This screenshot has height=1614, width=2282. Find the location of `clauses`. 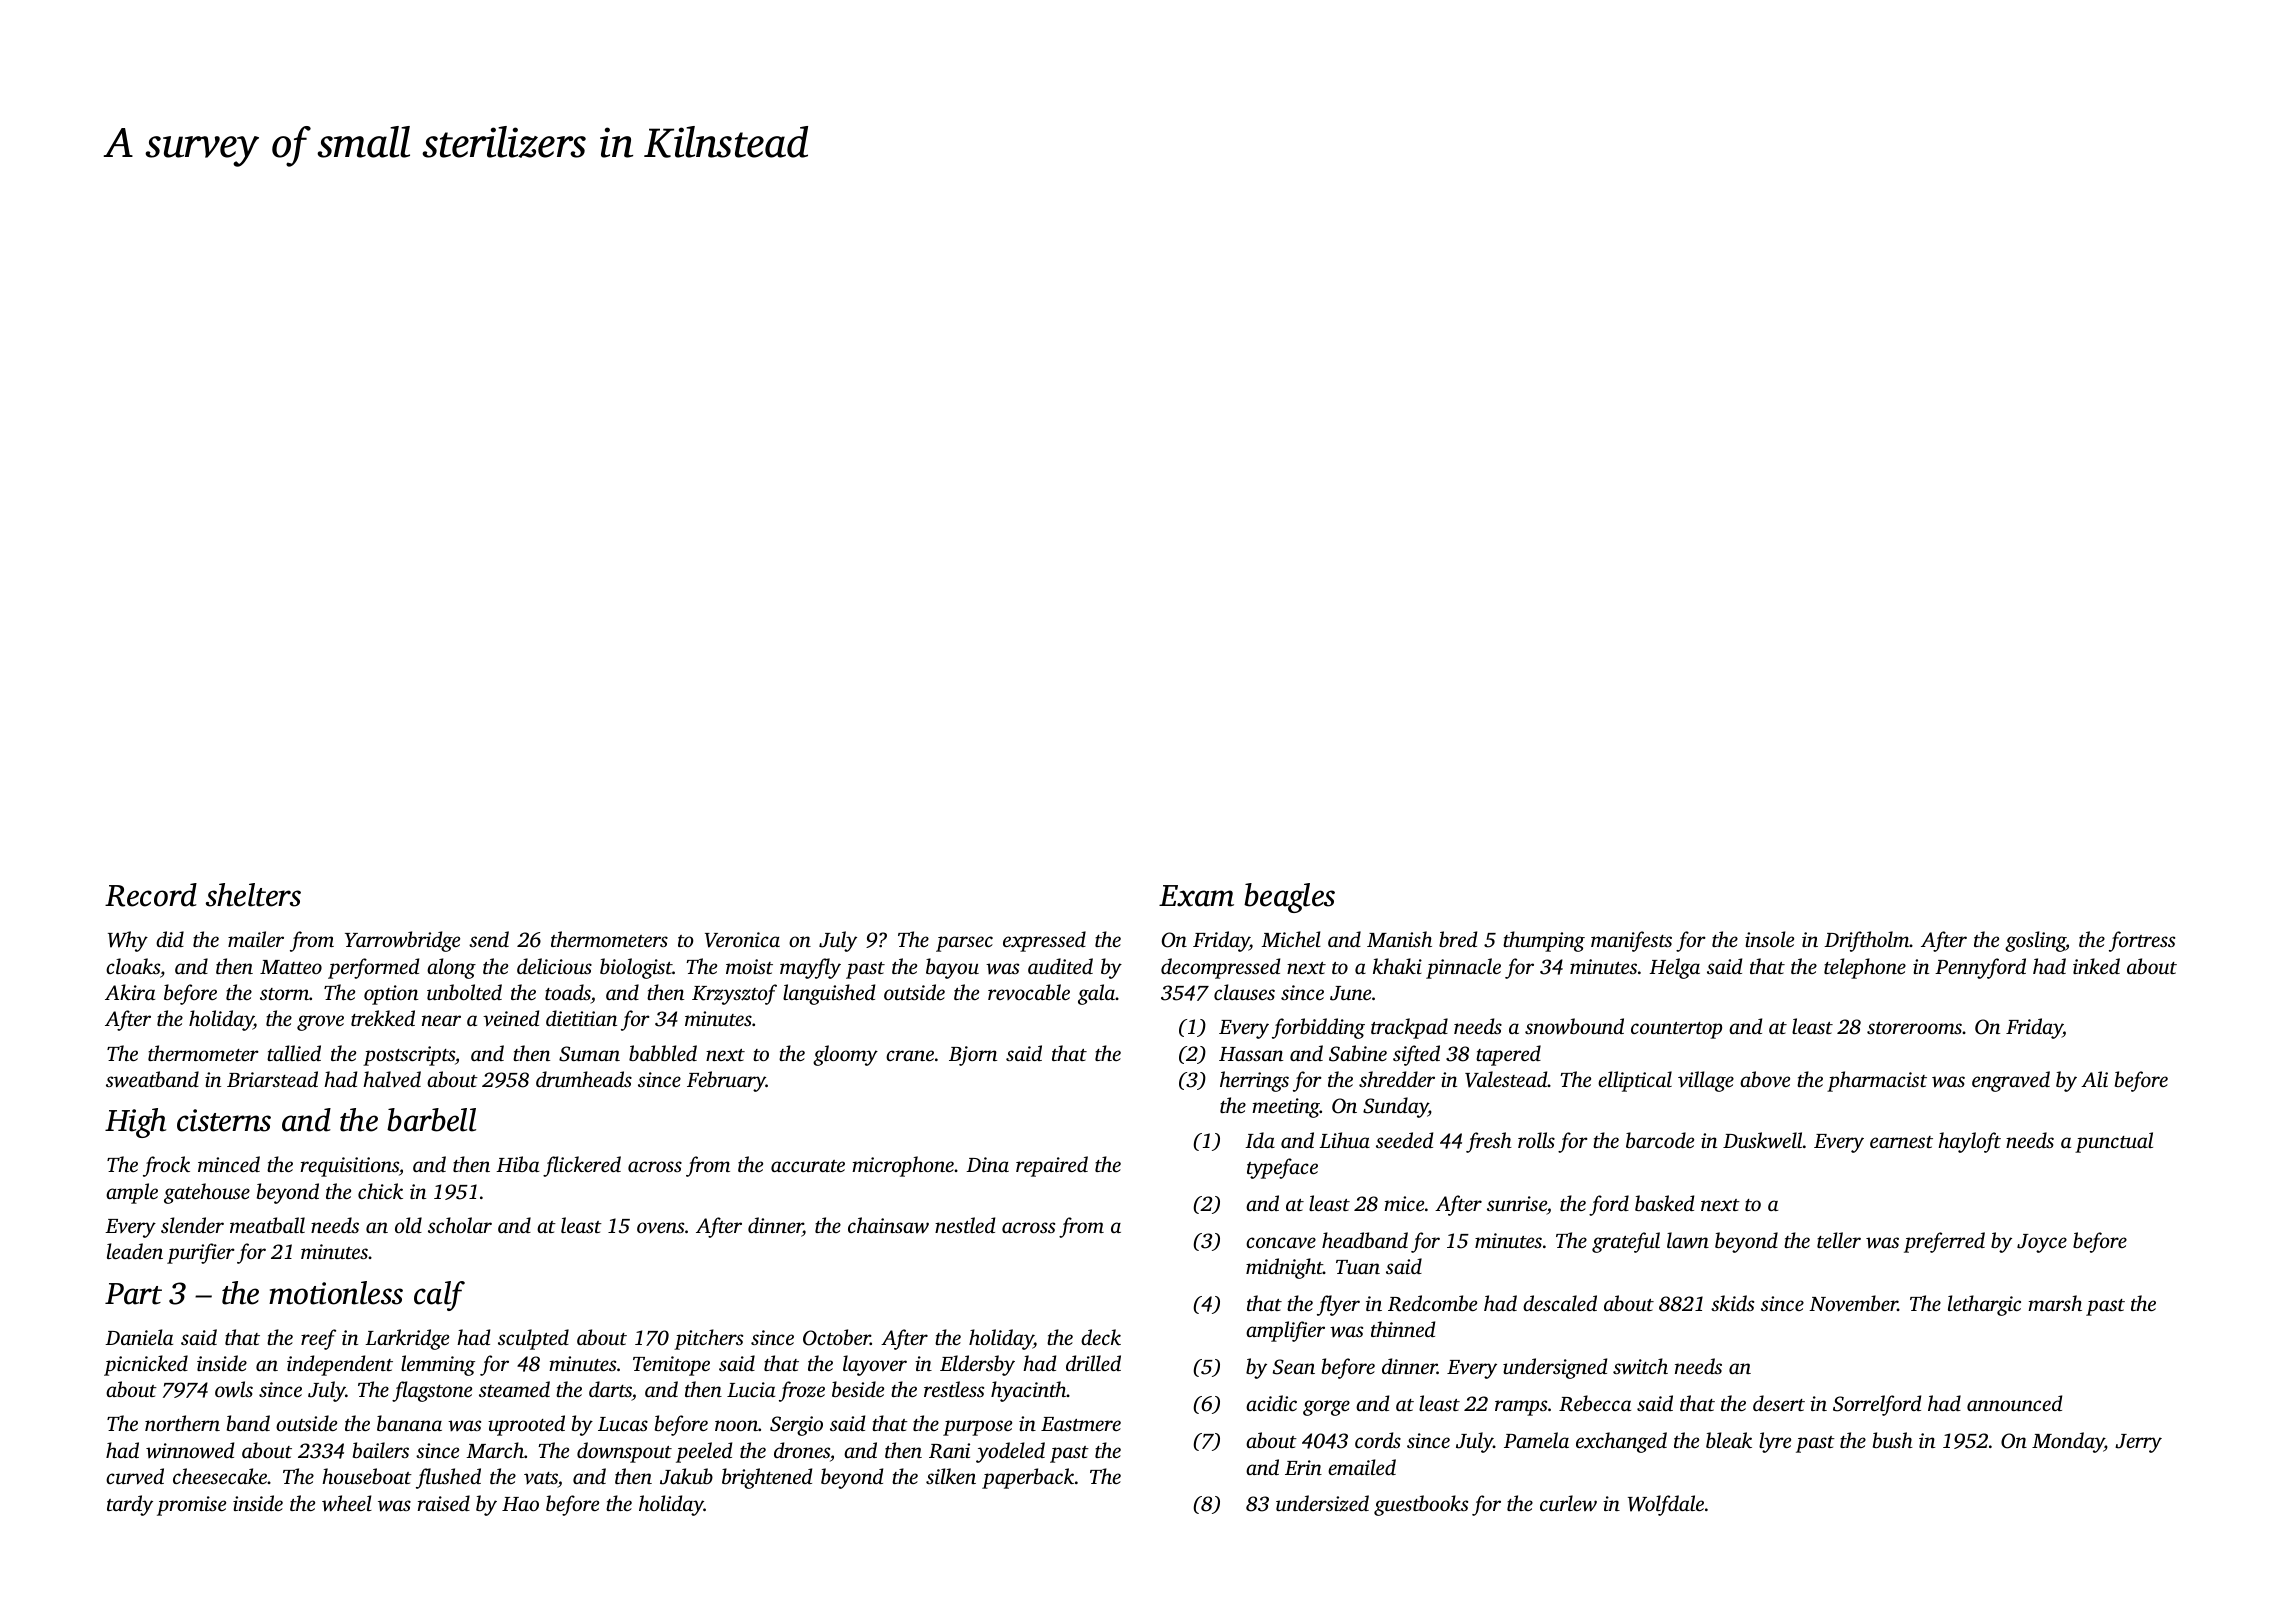

clauses is located at coordinates (1244, 992).
